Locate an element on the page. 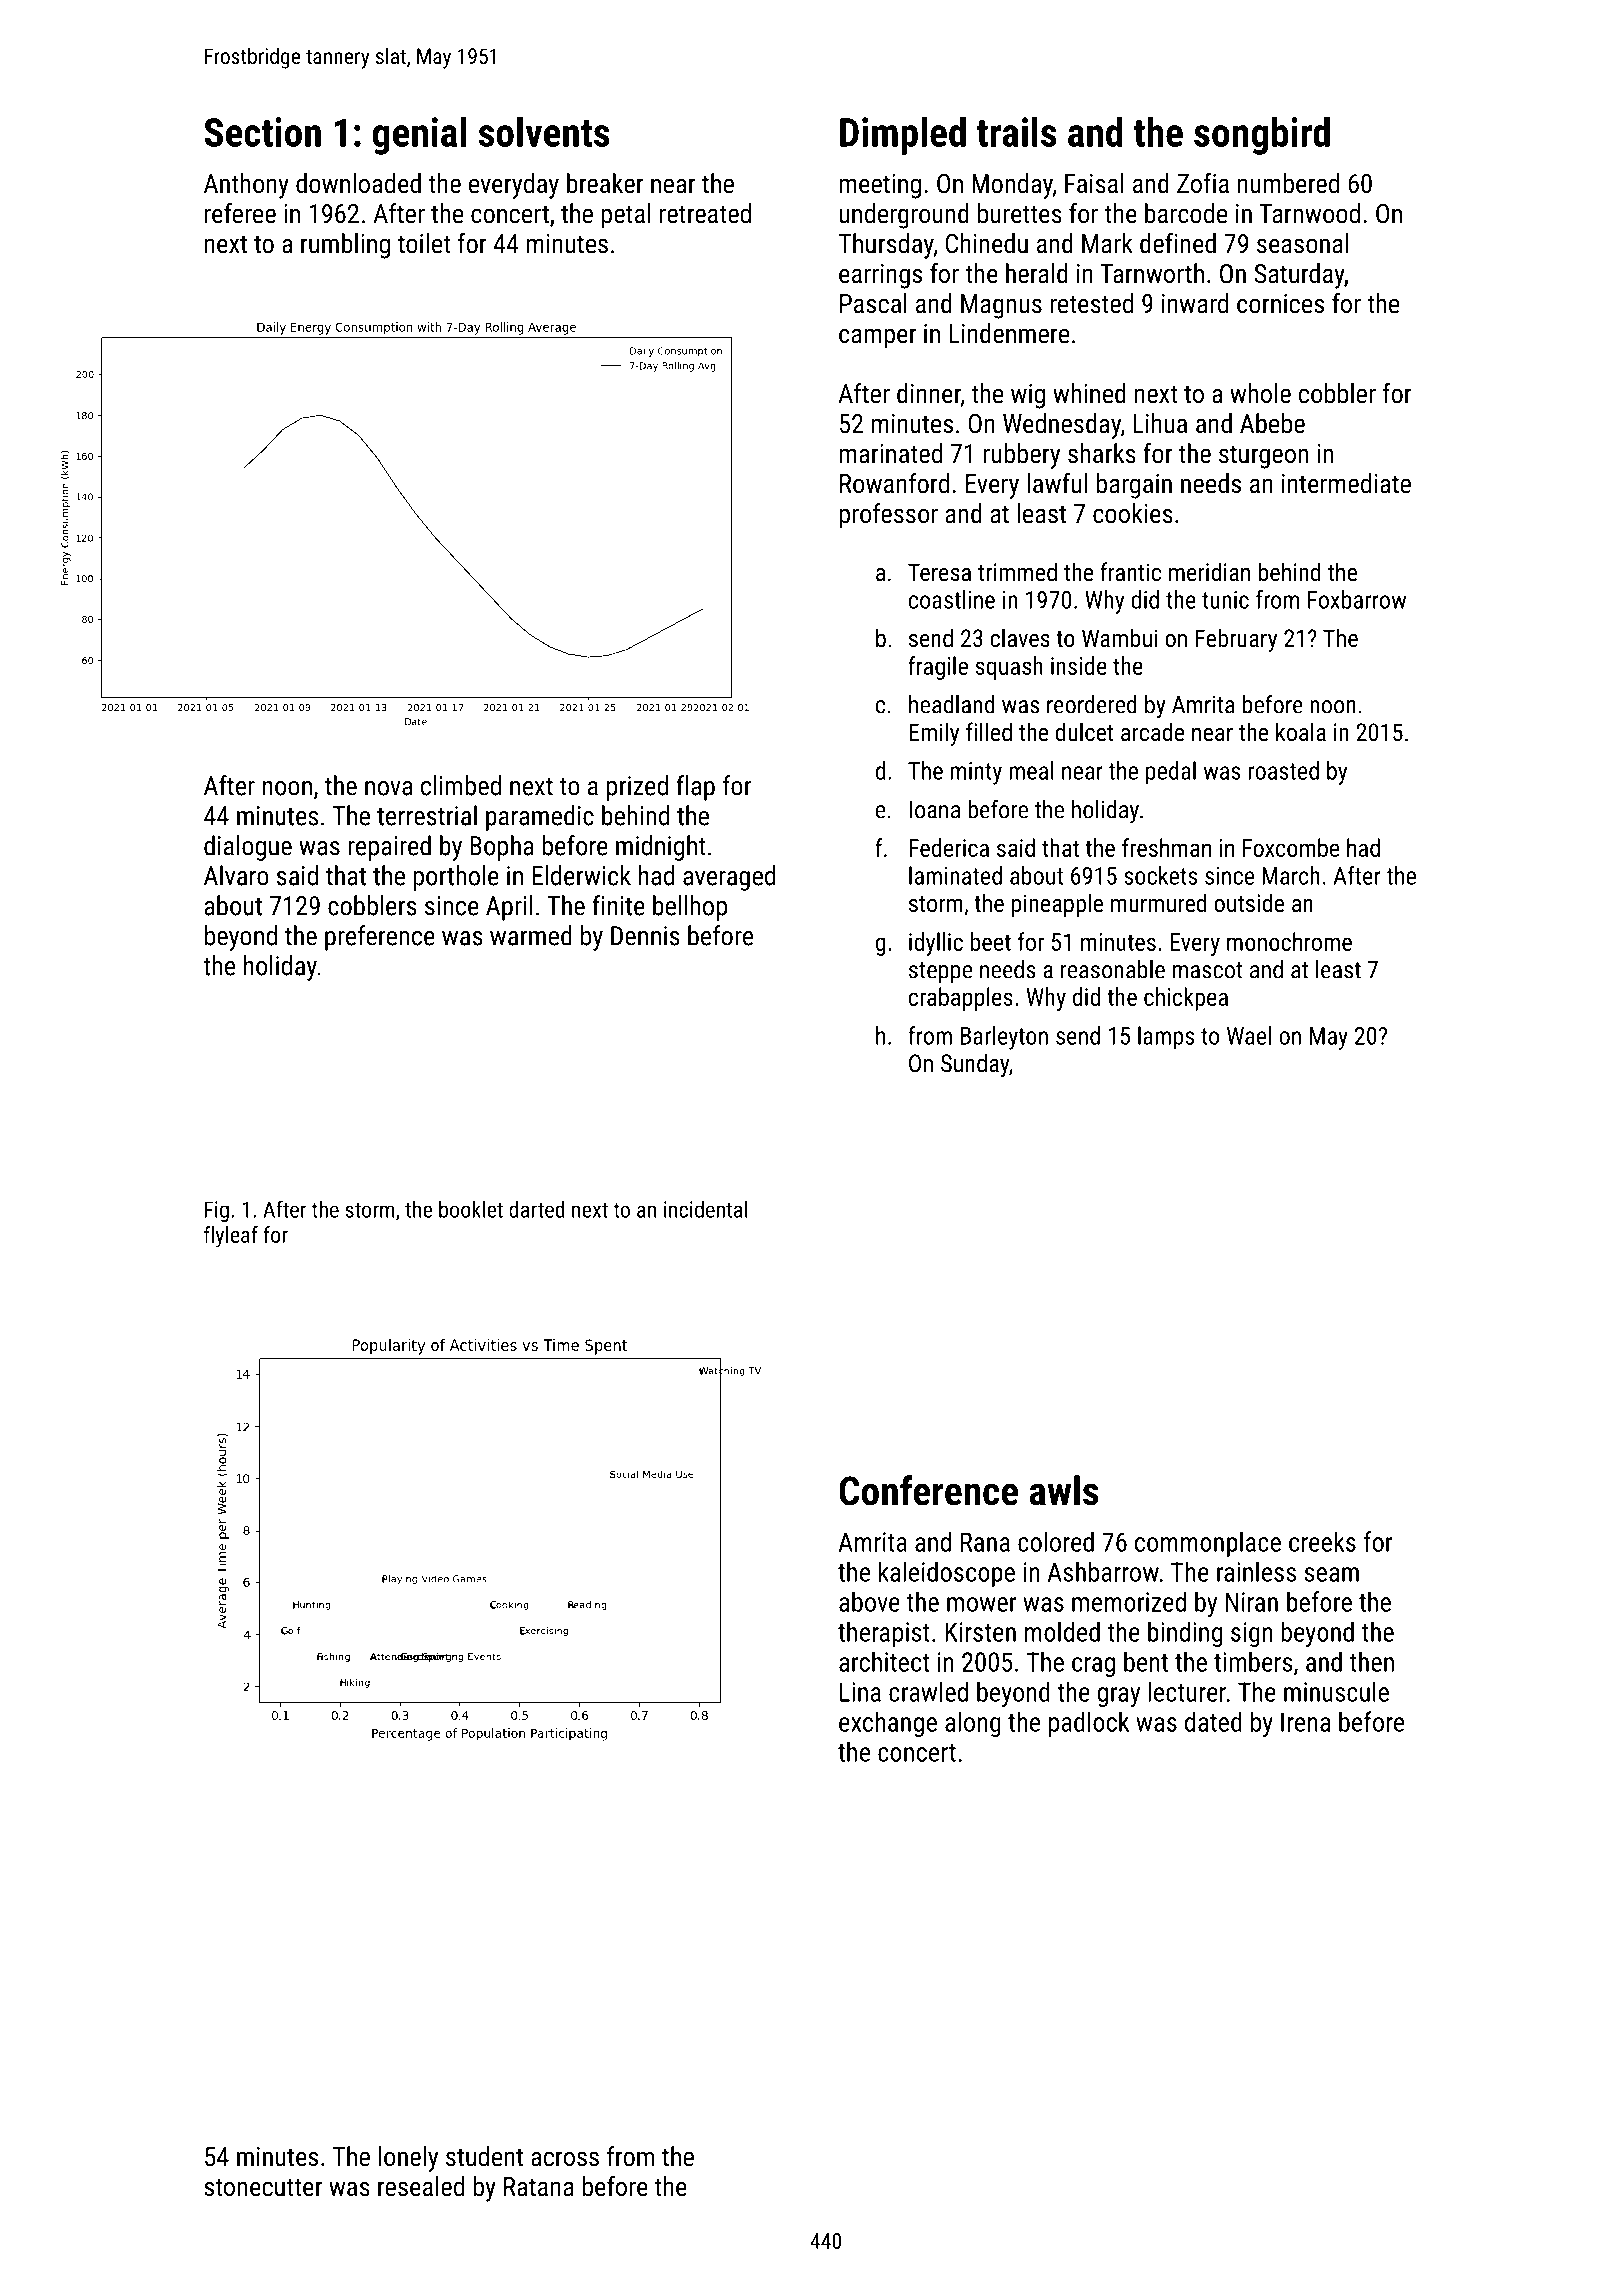  Section is located at coordinates (262, 132).
